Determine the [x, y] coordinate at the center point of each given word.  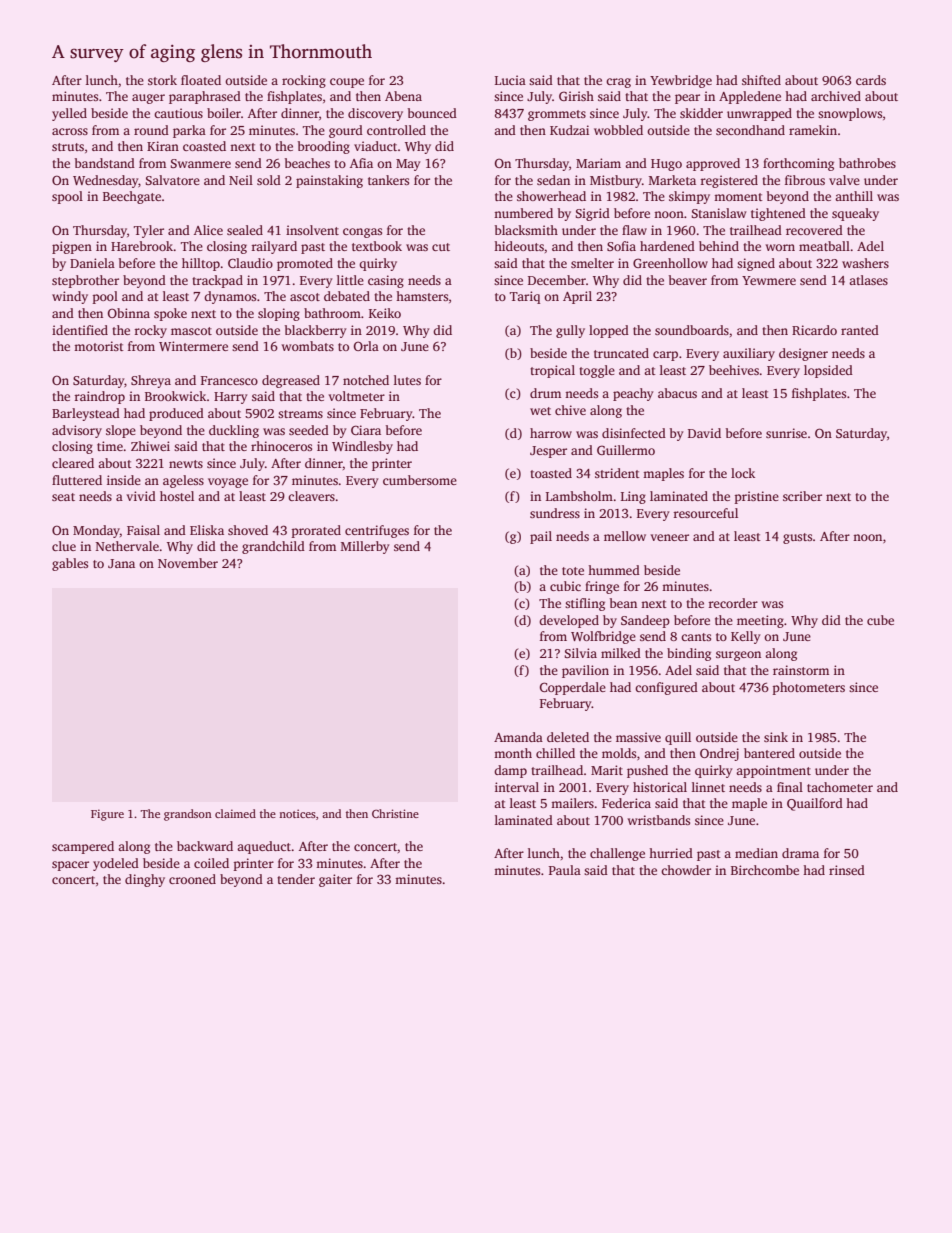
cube [880, 620]
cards [871, 80]
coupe [347, 83]
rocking [304, 81]
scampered [83, 847]
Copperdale [573, 688]
